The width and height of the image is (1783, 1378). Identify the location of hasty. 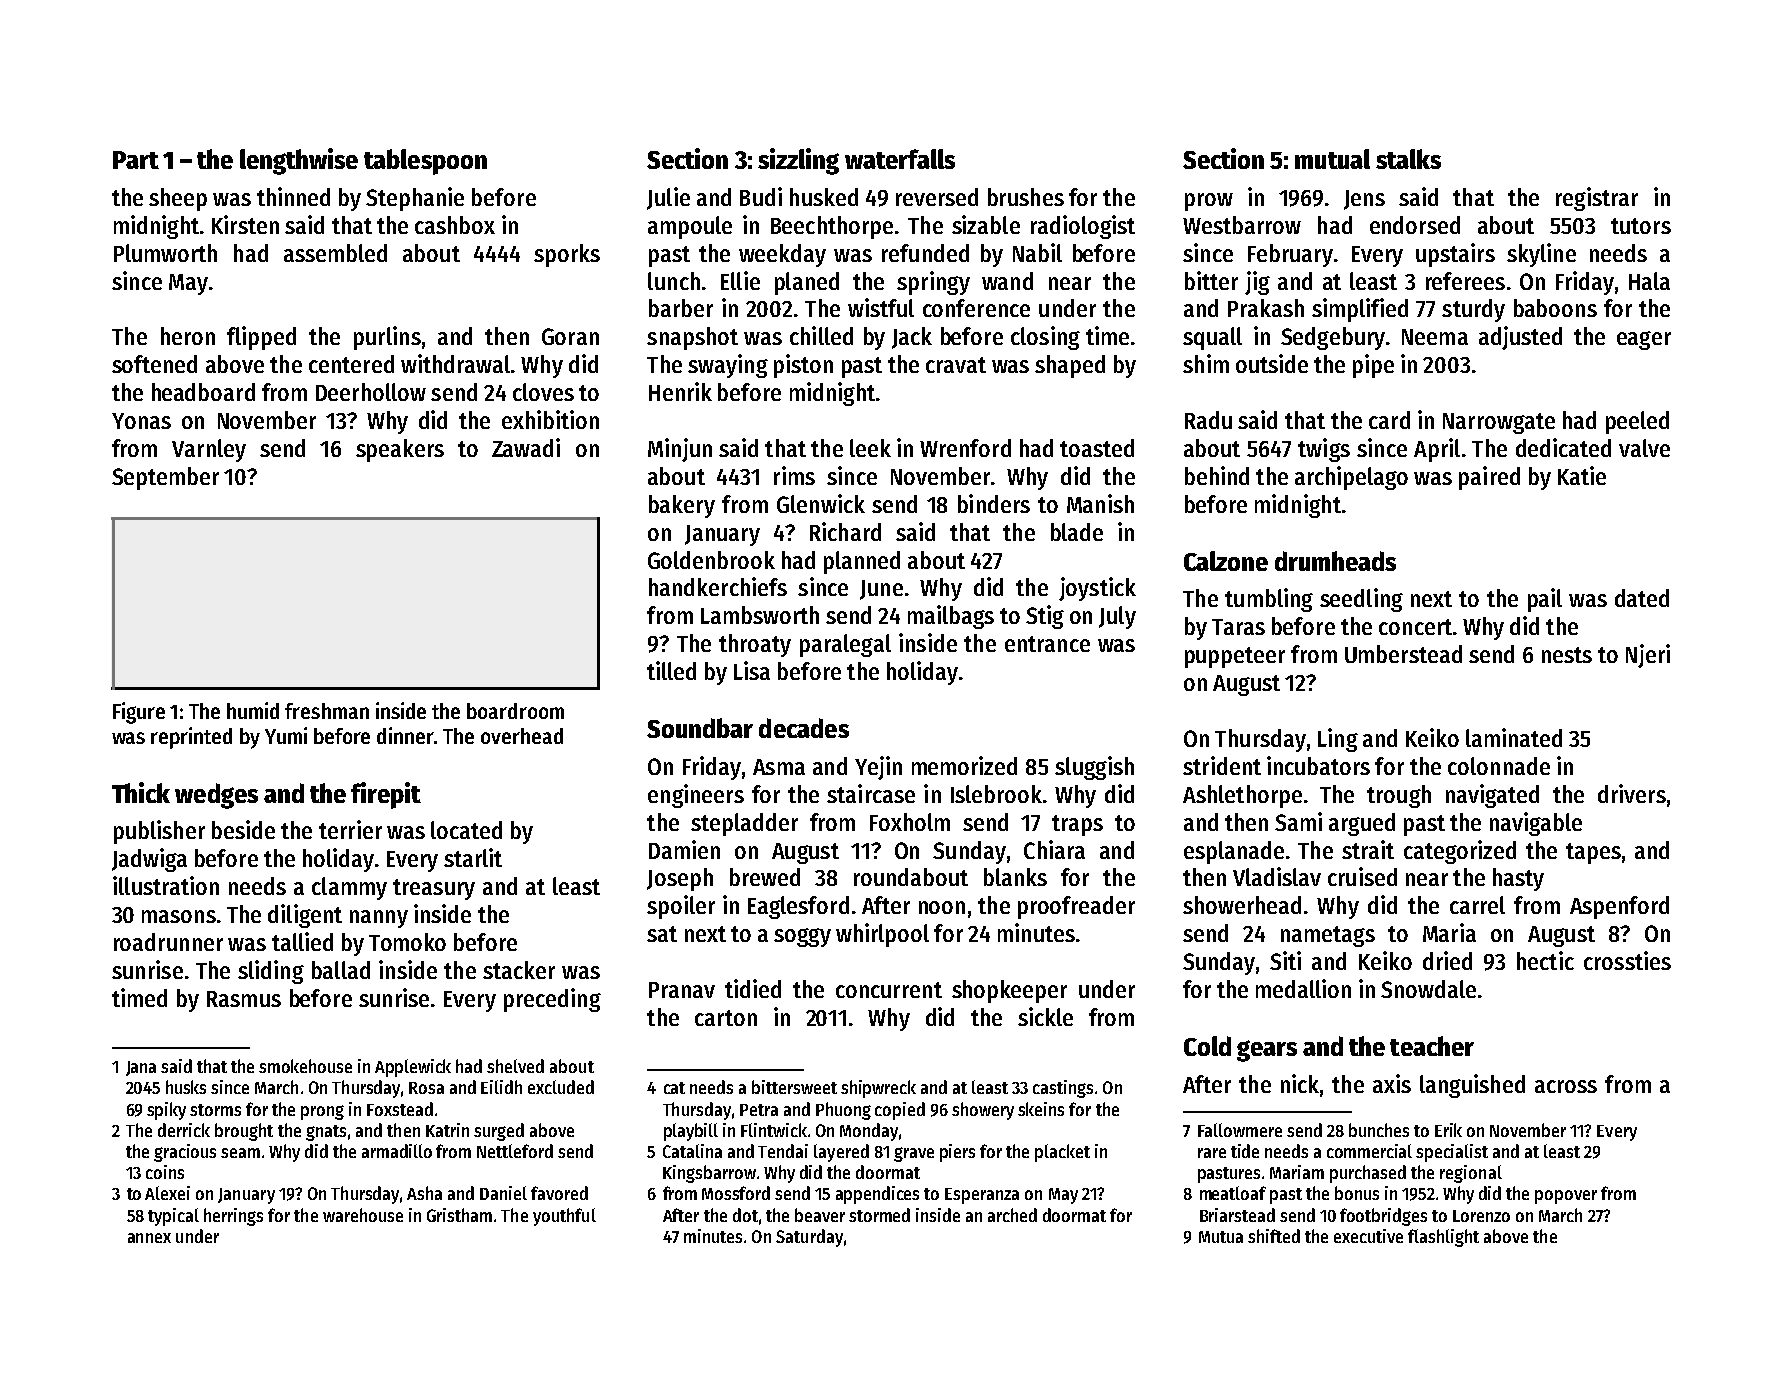
(1518, 879).
